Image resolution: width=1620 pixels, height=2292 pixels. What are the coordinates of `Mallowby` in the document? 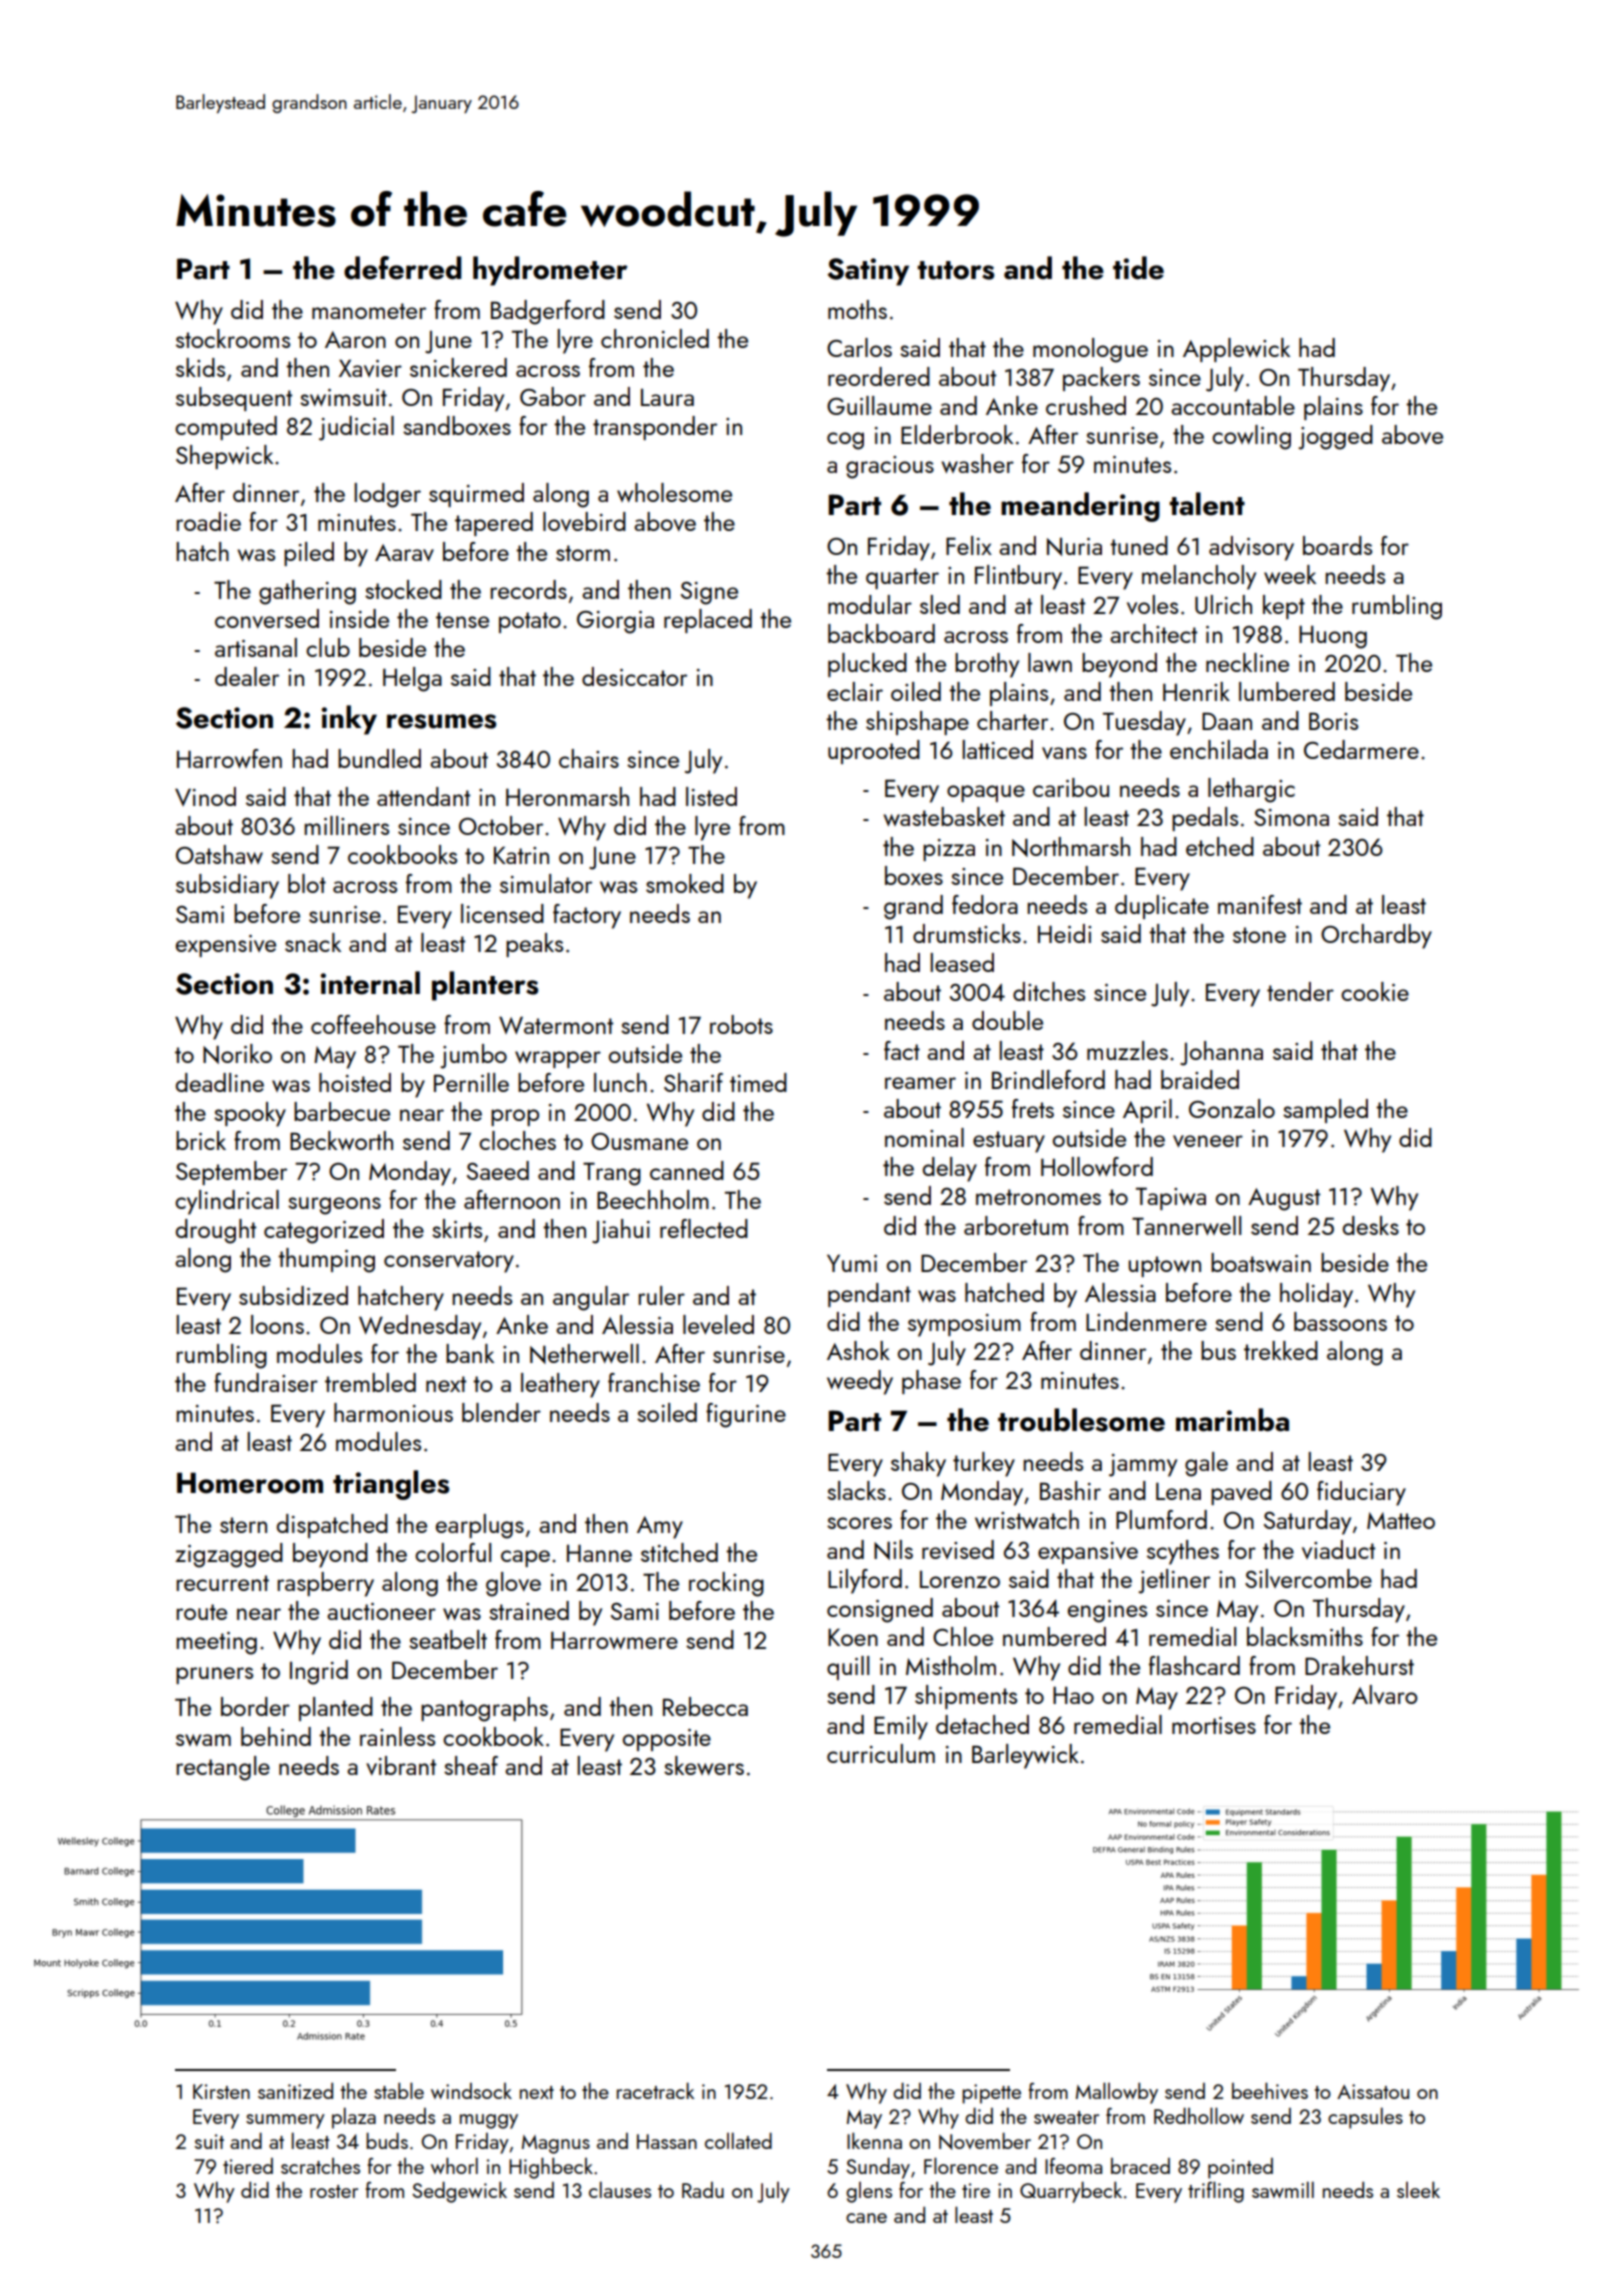 It's located at (1117, 2093).
